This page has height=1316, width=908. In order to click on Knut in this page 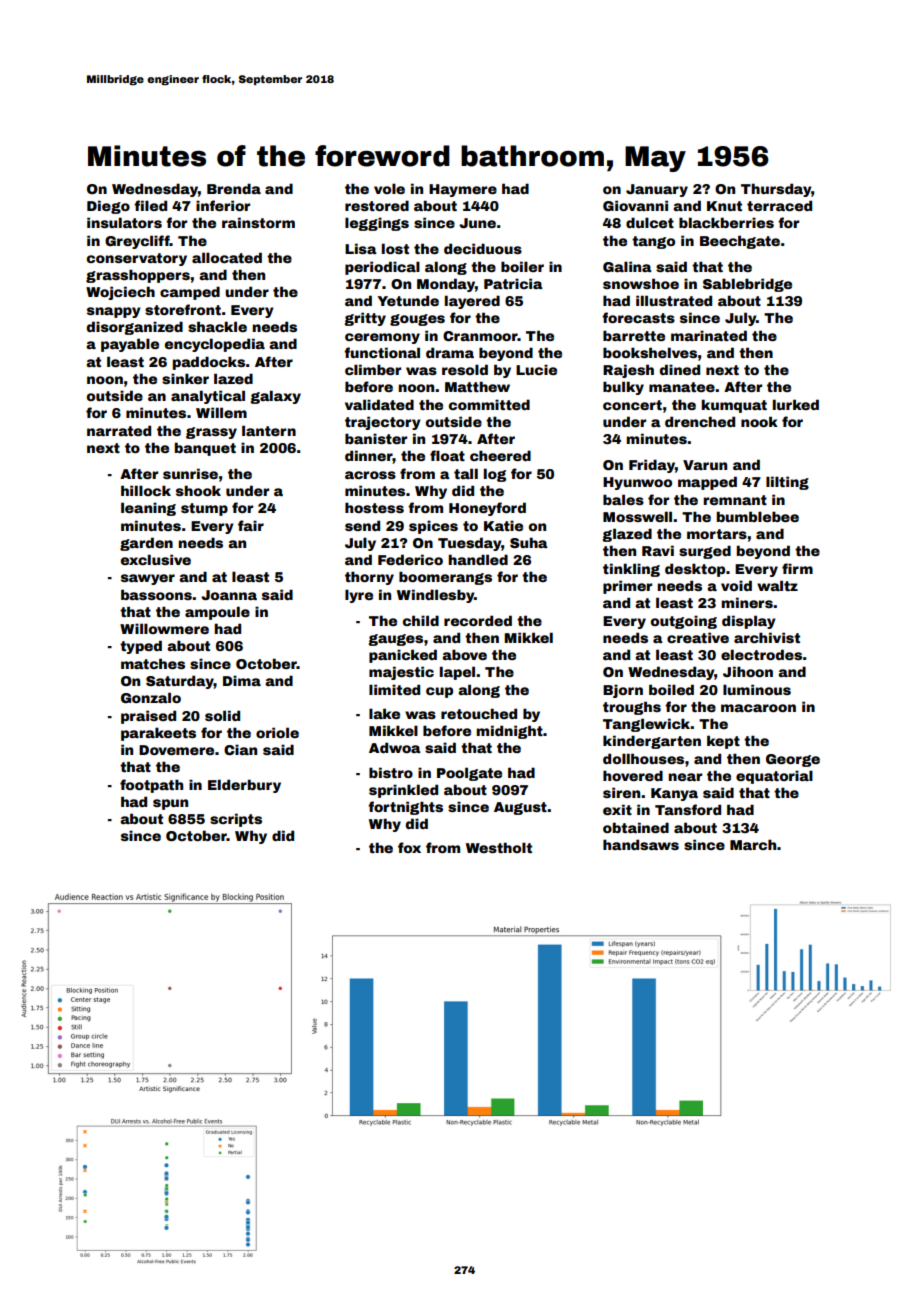, I will do `click(724, 206)`.
